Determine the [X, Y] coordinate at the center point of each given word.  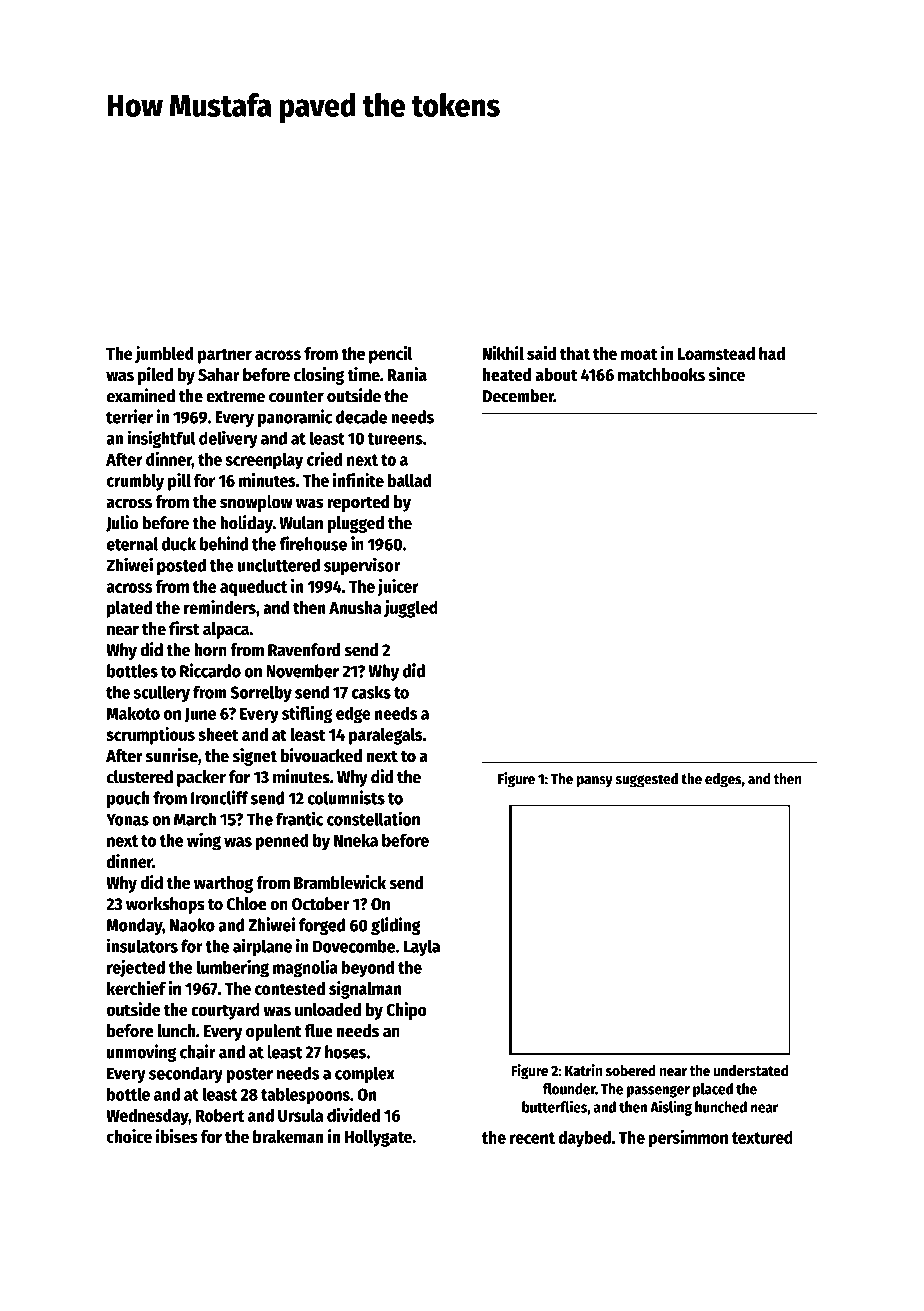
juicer [398, 588]
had [772, 353]
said [541, 353]
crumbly [135, 482]
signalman [365, 990]
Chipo [406, 1011]
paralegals [386, 736]
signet [254, 757]
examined [141, 395]
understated [751, 1071]
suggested [647, 780]
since [727, 374]
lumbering [232, 968]
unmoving [141, 1053]
